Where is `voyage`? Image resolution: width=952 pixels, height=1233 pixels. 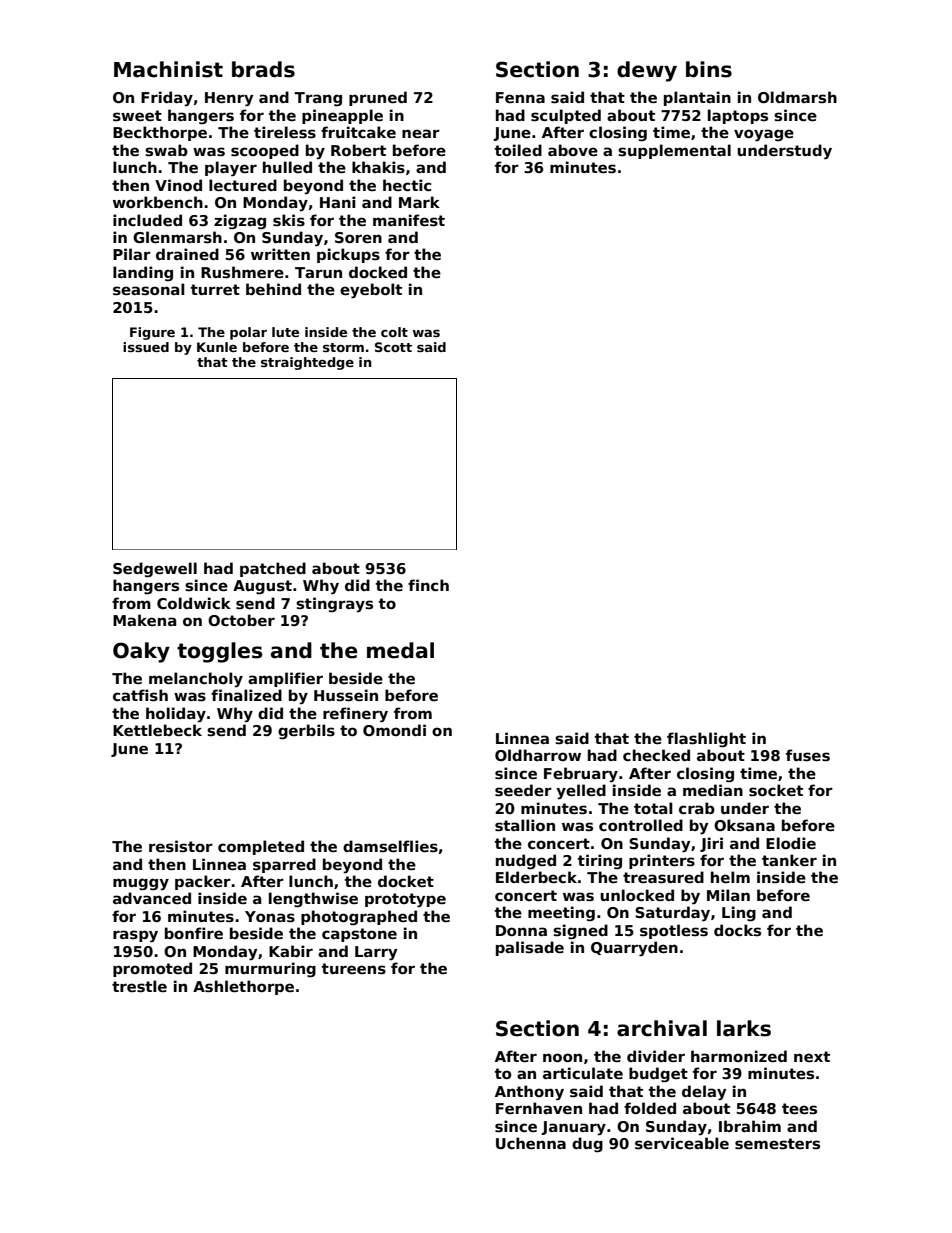 voyage is located at coordinates (764, 135).
